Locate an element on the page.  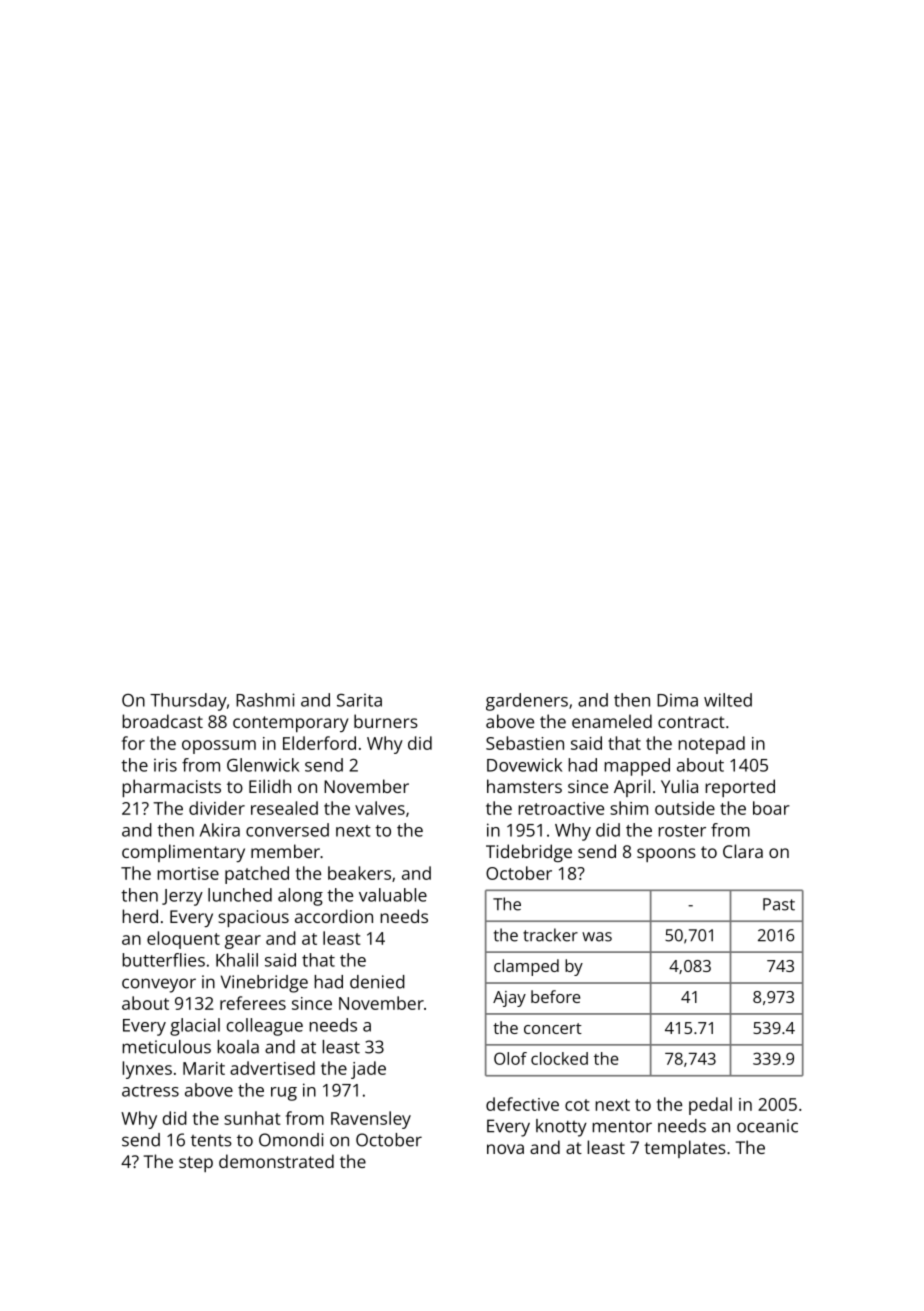
Sarita is located at coordinates (359, 700).
